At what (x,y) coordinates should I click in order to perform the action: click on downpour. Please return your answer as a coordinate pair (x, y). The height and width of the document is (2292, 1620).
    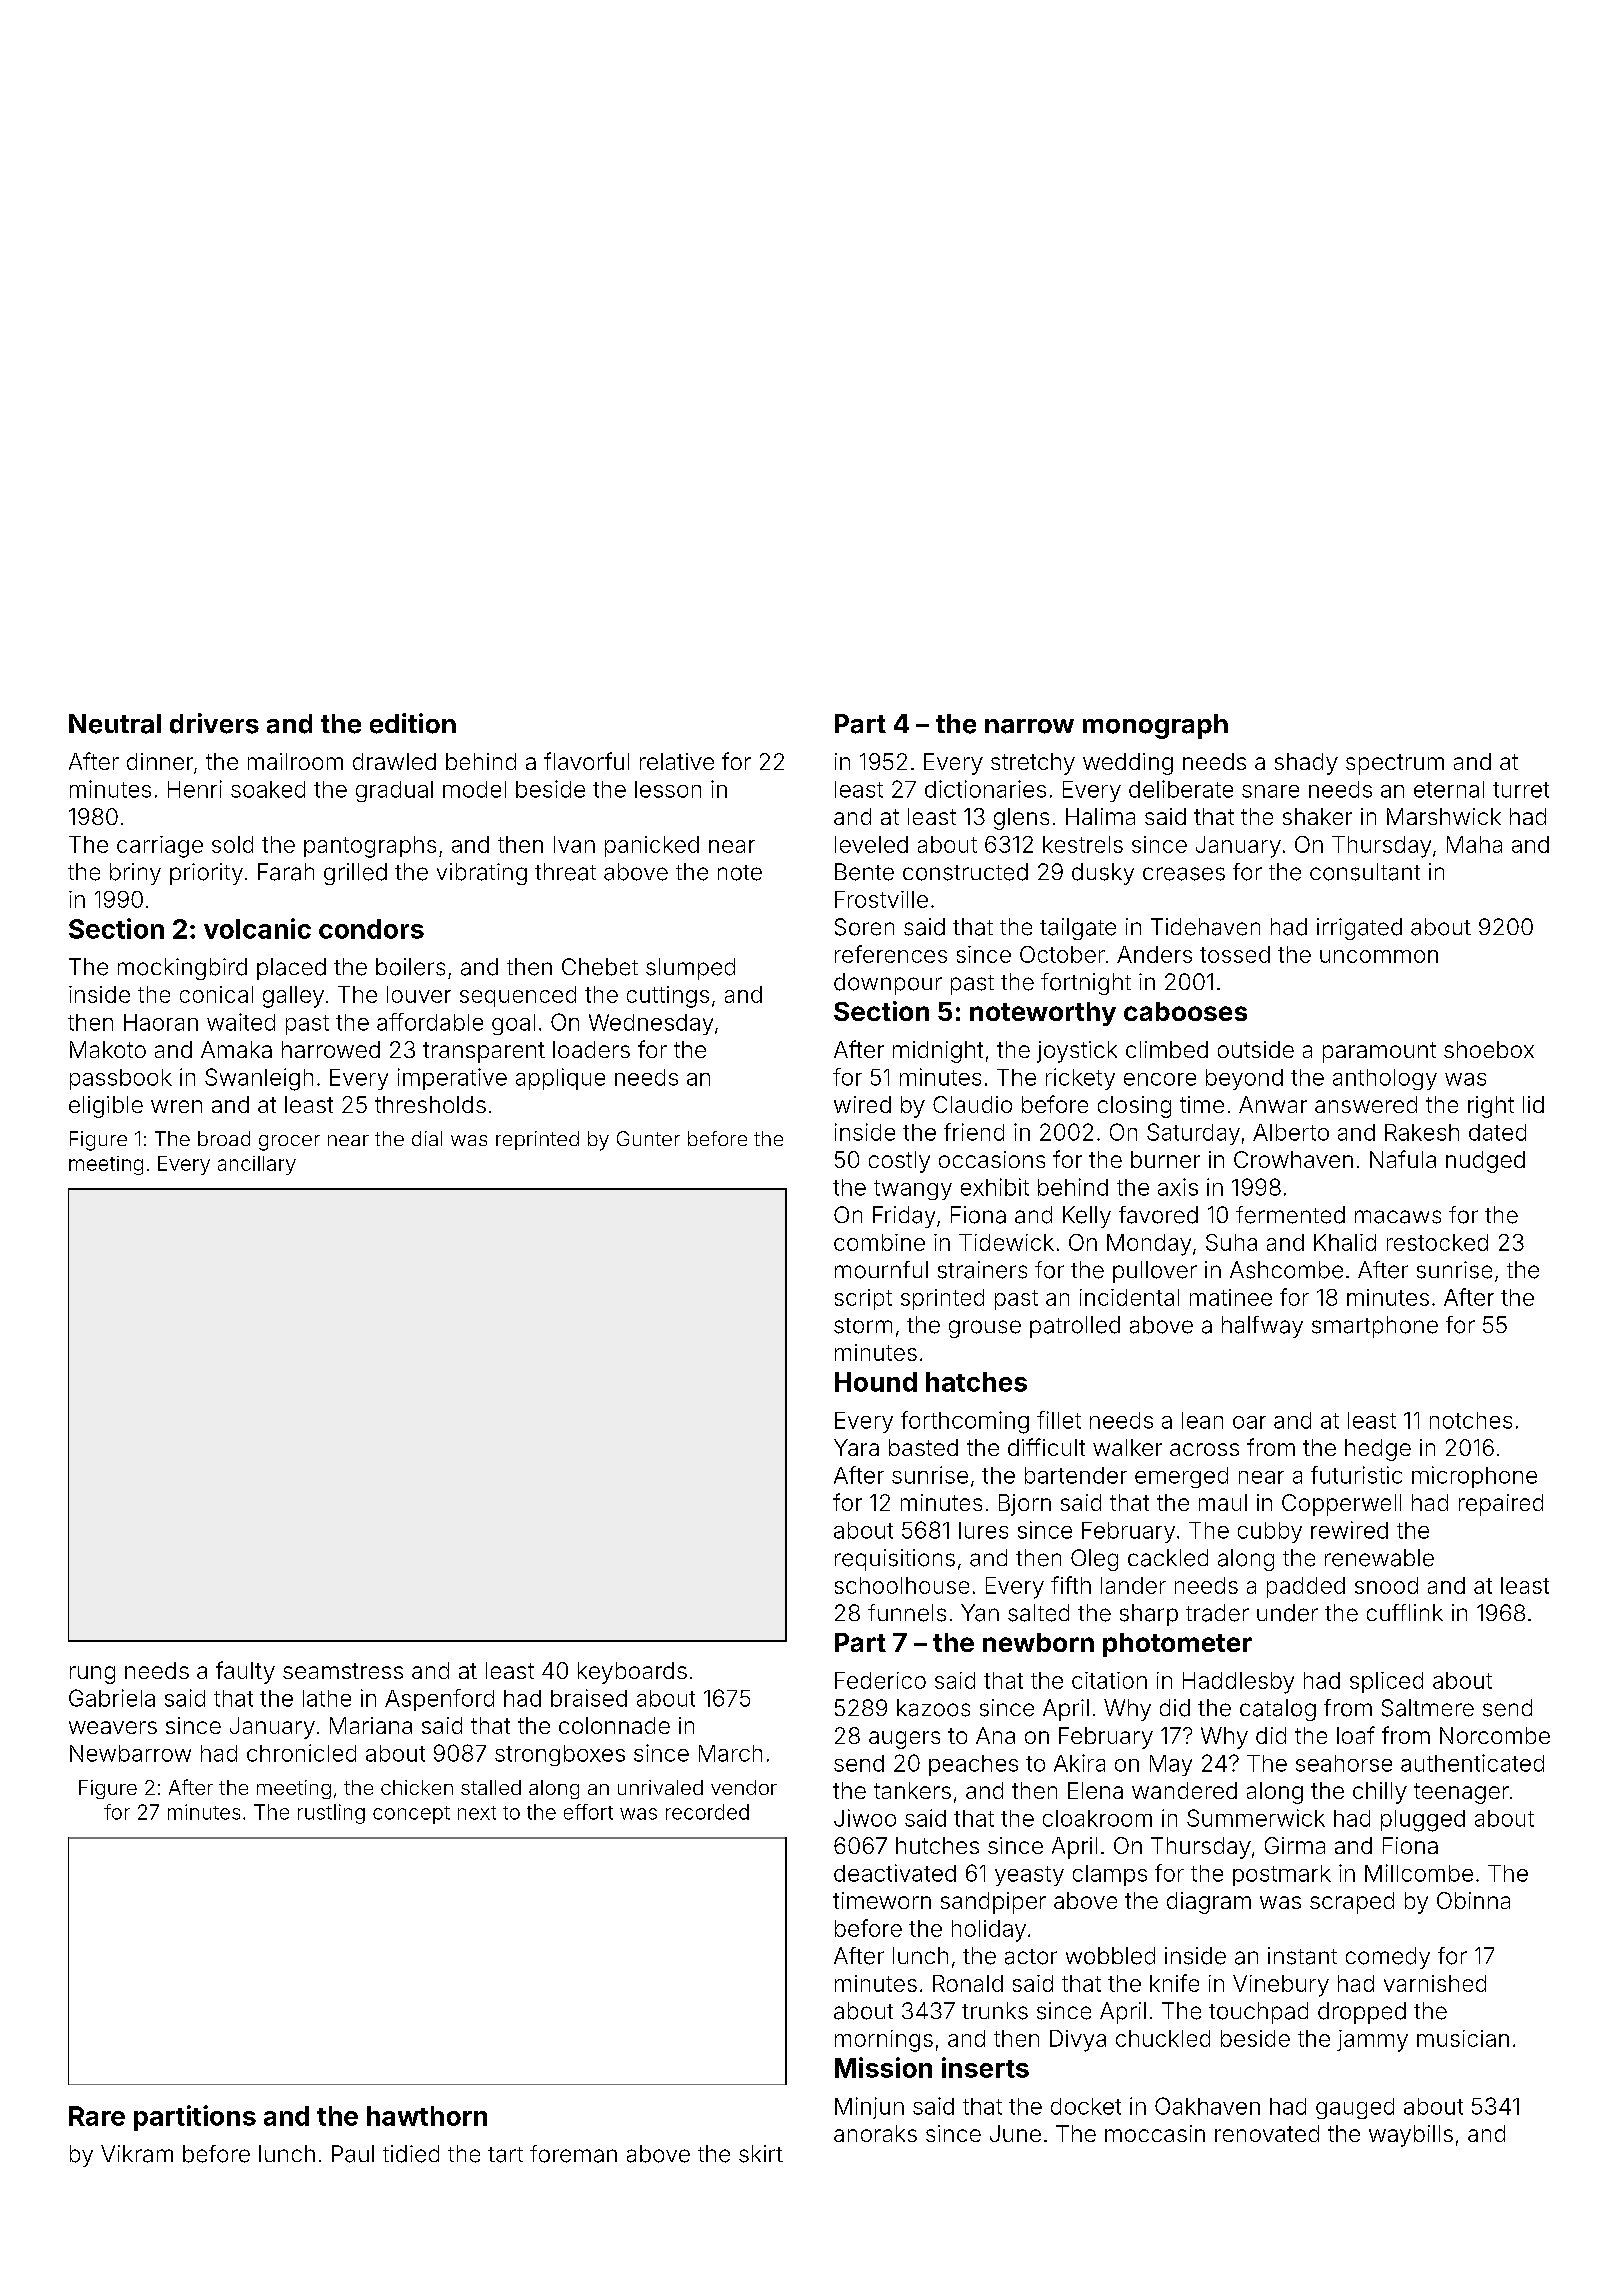
    Looking at the image, I should click on (888, 984).
